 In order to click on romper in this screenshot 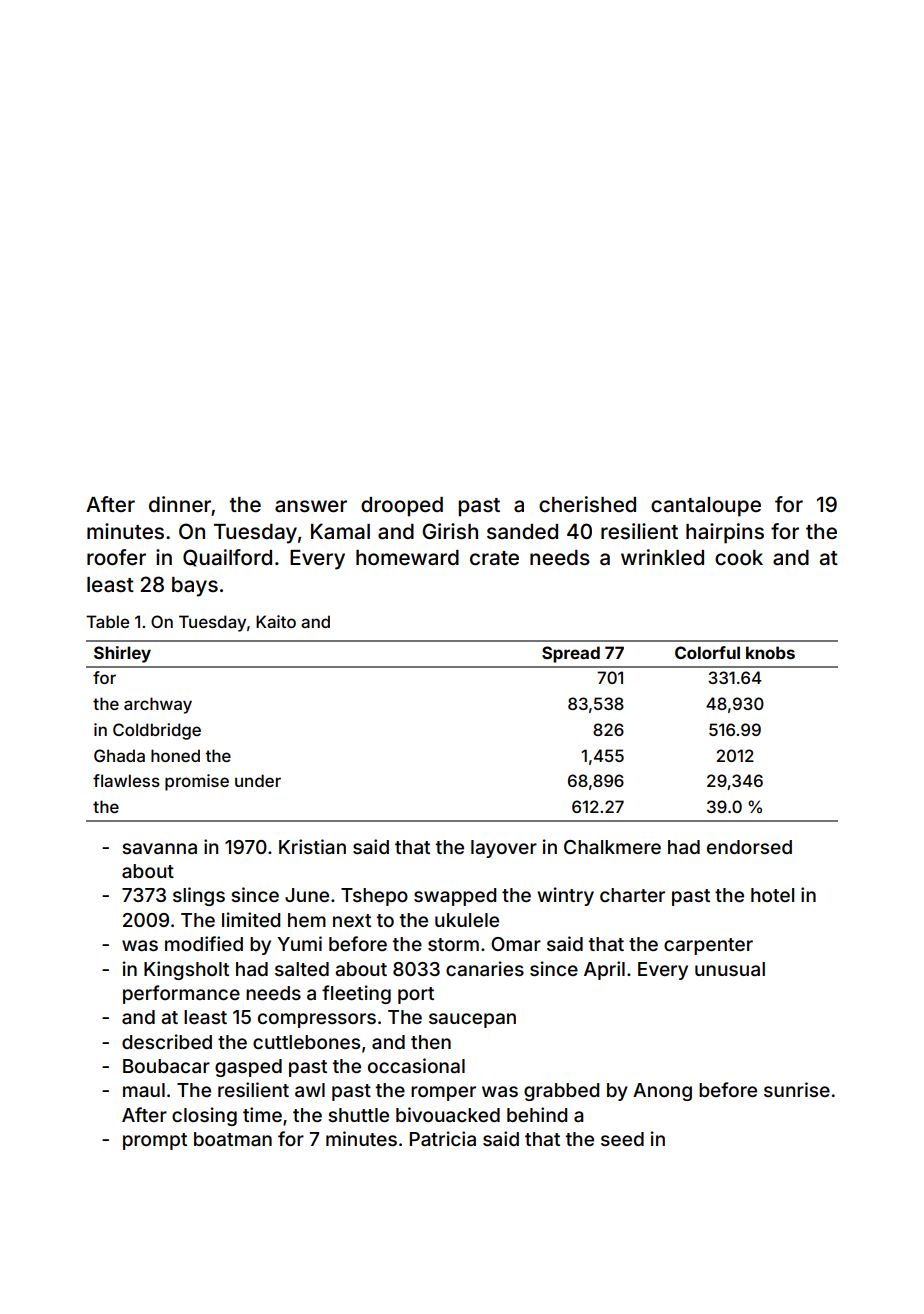, I will do `click(443, 1093)`.
